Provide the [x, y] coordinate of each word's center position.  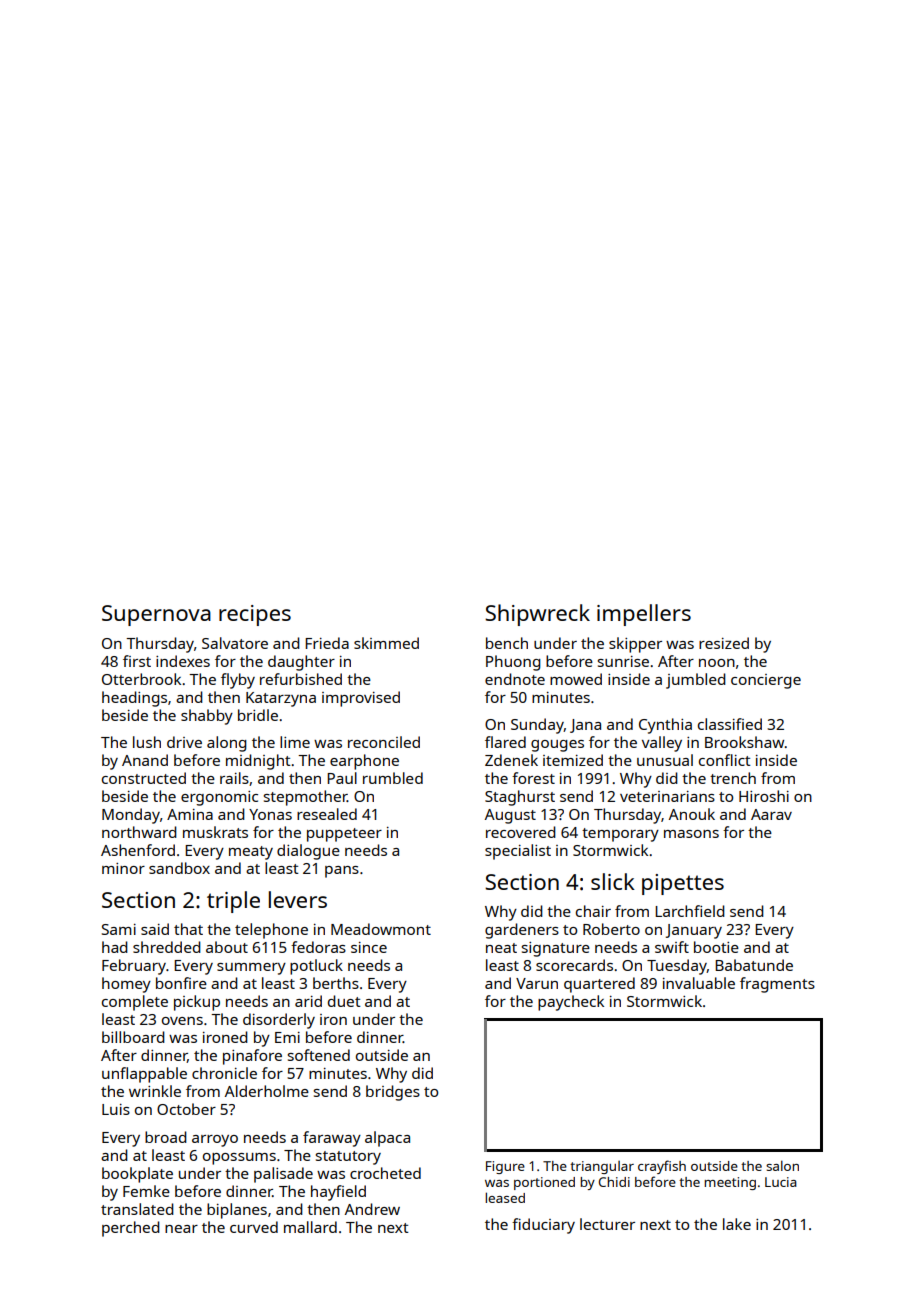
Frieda [327, 643]
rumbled [393, 778]
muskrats [215, 832]
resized [724, 643]
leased [505, 1197]
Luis [116, 1109]
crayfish [662, 1167]
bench [507, 643]
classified [730, 724]
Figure [505, 1167]
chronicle [224, 1073]
